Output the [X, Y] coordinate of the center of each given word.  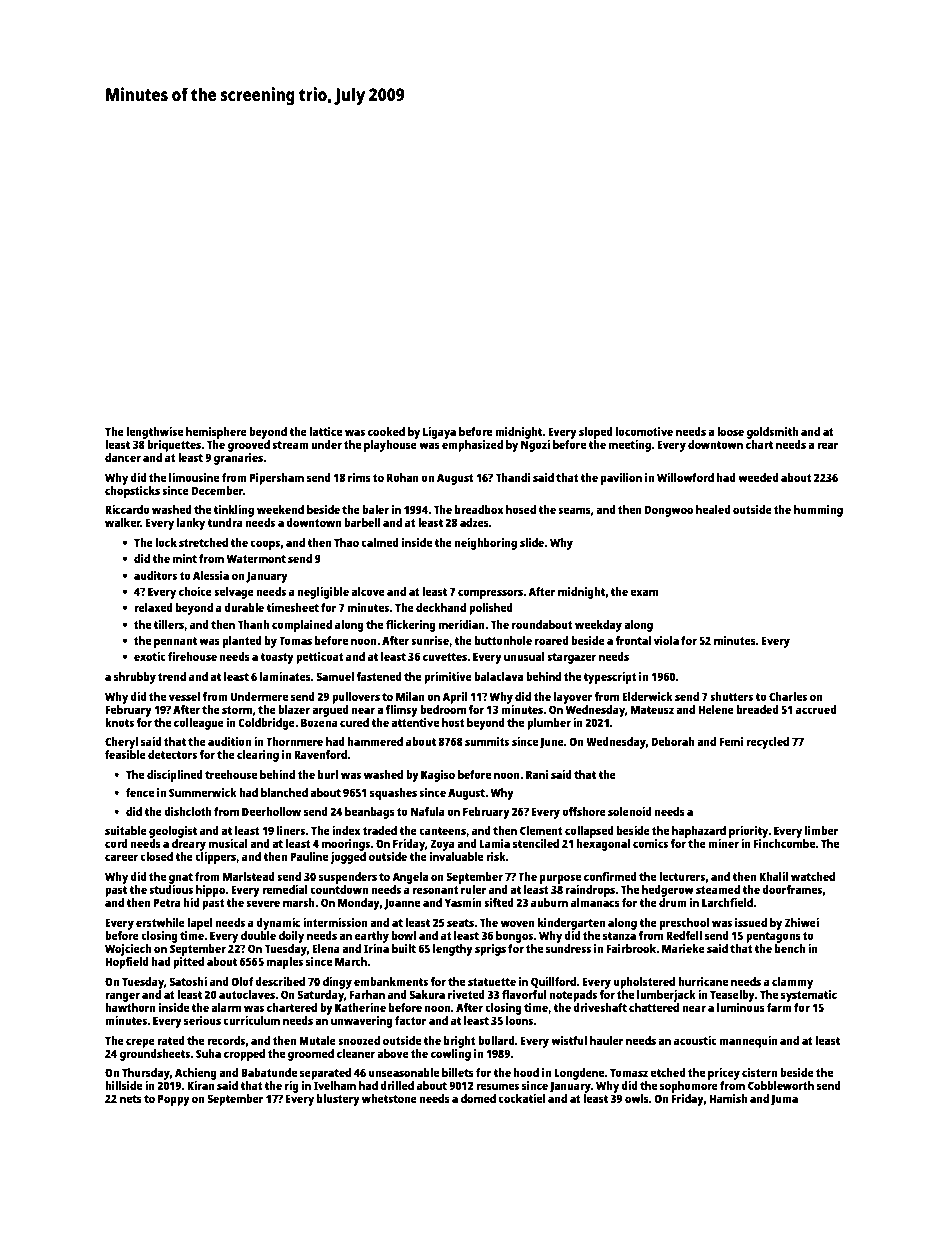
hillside [123, 1085]
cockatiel [521, 1098]
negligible [323, 593]
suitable [126, 830]
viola [666, 640]
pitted [188, 963]
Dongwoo [669, 511]
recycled [767, 743]
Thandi [513, 477]
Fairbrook [631, 948]
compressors [490, 594]
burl [328, 774]
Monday [359, 904]
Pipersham [277, 479]
